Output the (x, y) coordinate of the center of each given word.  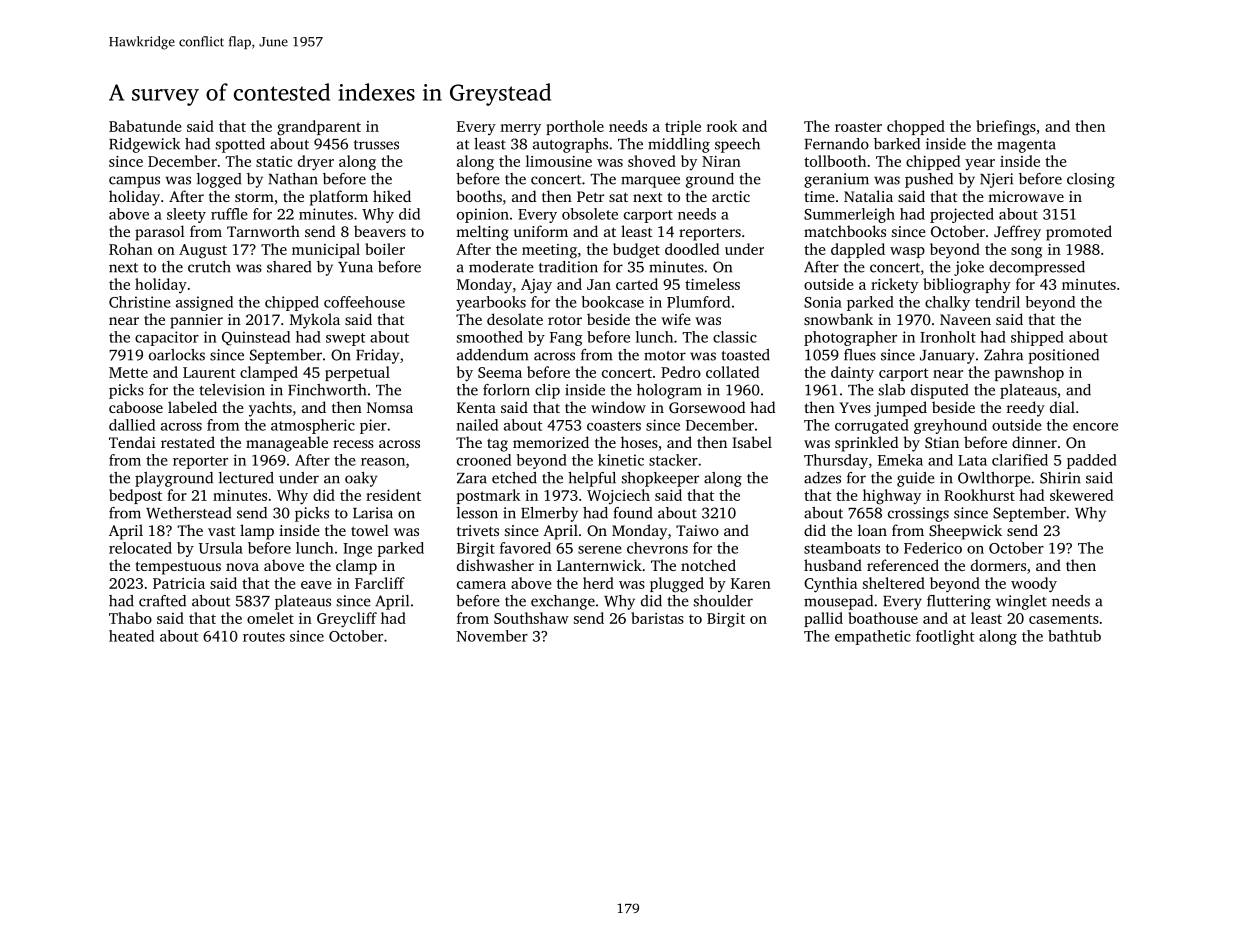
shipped (1037, 338)
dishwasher (495, 565)
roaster (858, 127)
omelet (270, 618)
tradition (568, 267)
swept (345, 339)
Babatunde (145, 126)
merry (520, 129)
